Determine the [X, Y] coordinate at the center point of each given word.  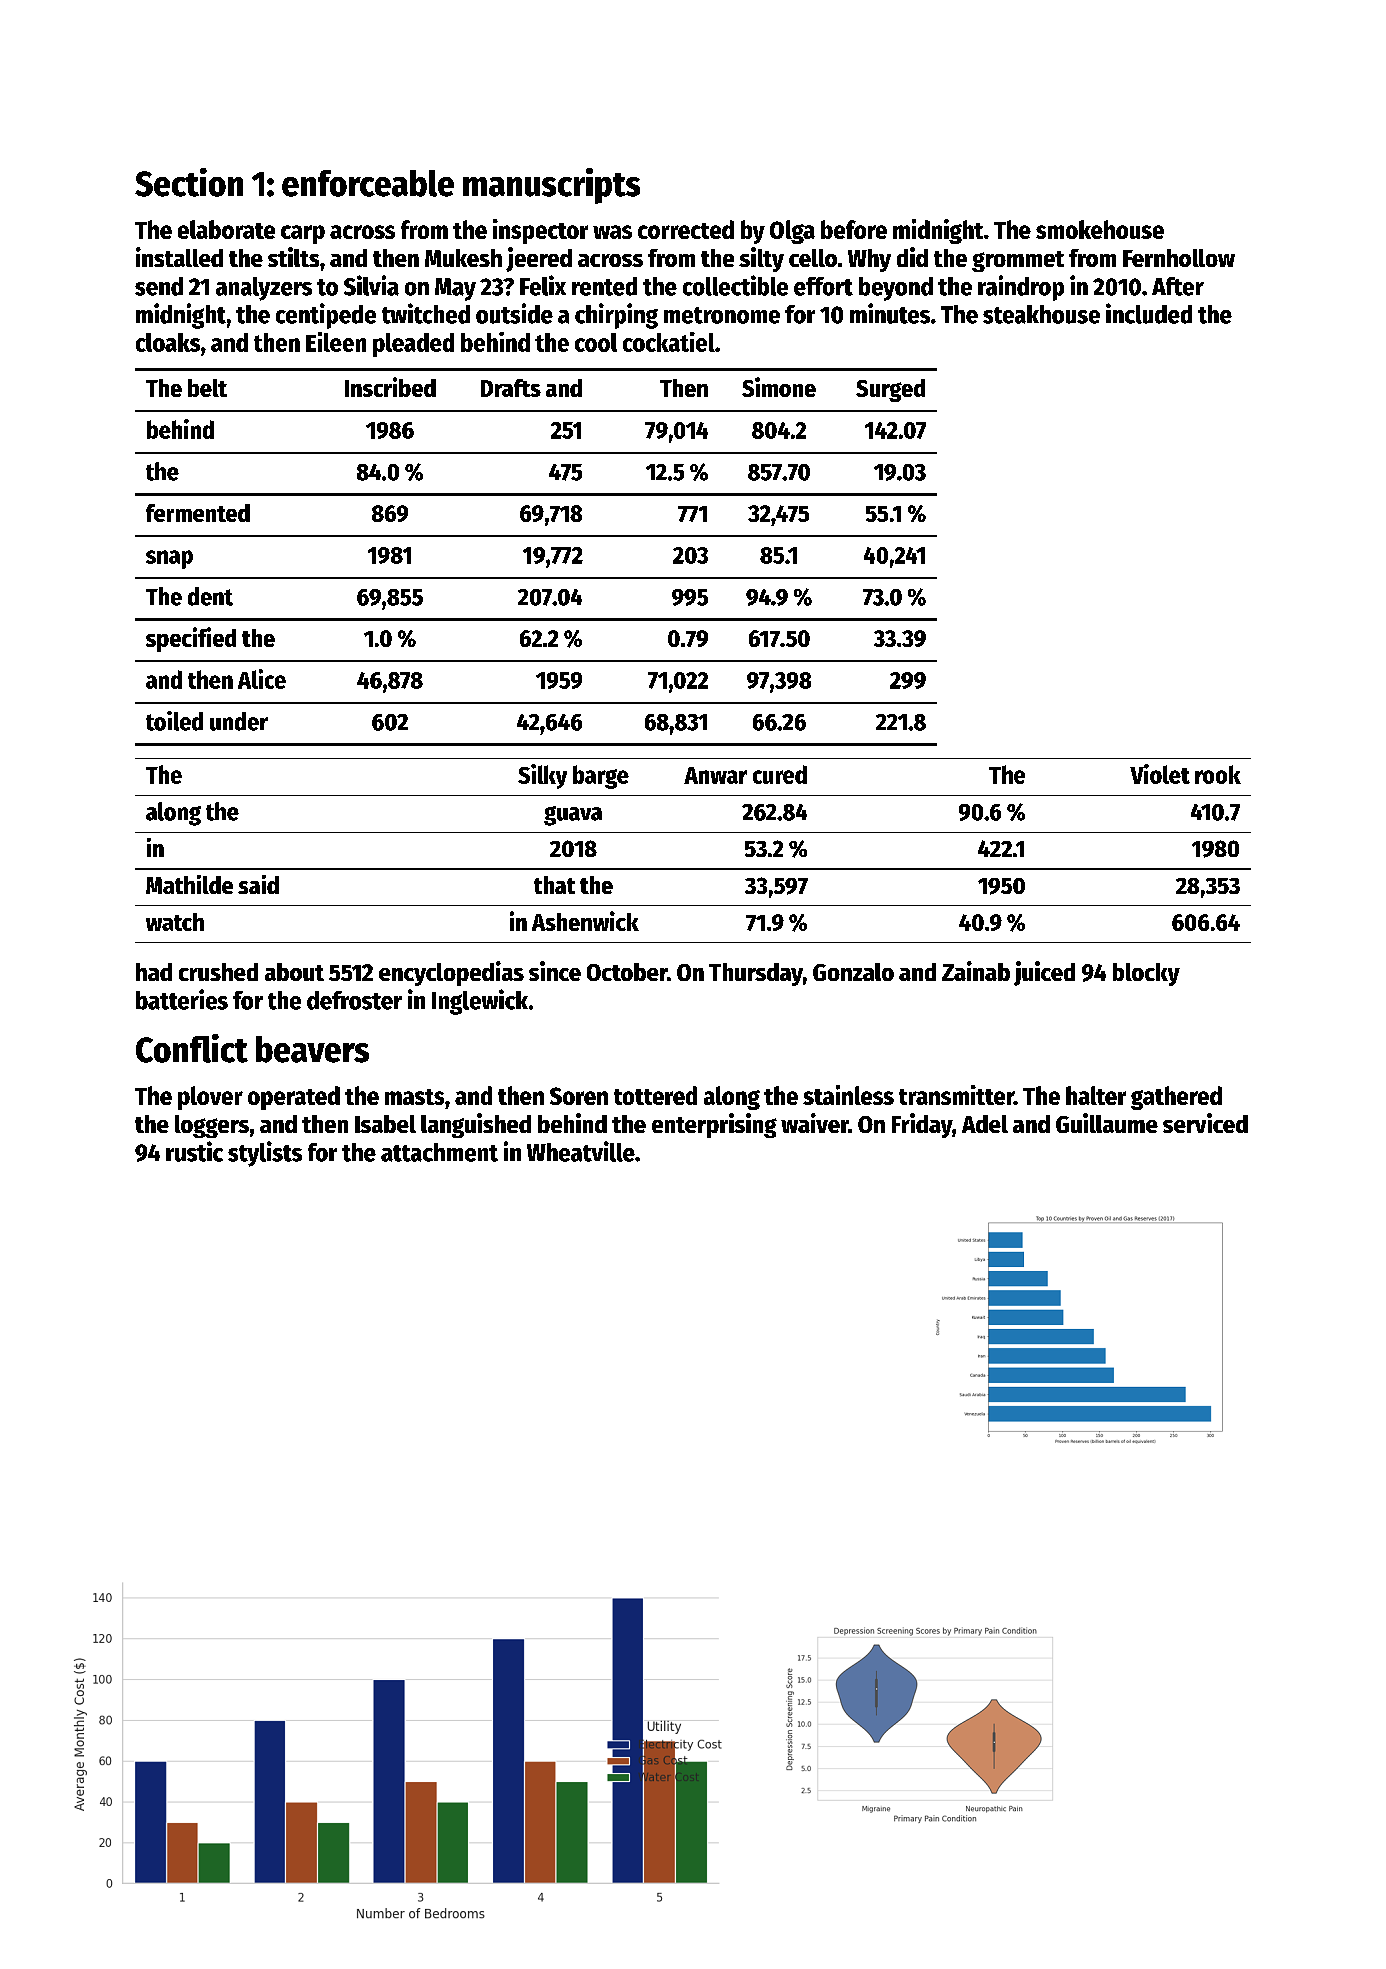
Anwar [715, 775]
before [854, 229]
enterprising [714, 1125]
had [154, 972]
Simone [779, 387]
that [554, 885]
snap [169, 559]
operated [294, 1098]
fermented [198, 513]
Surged [890, 390]
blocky [1146, 974]
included [1149, 313]
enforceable [368, 183]
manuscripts [551, 186]
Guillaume [1107, 1123]
